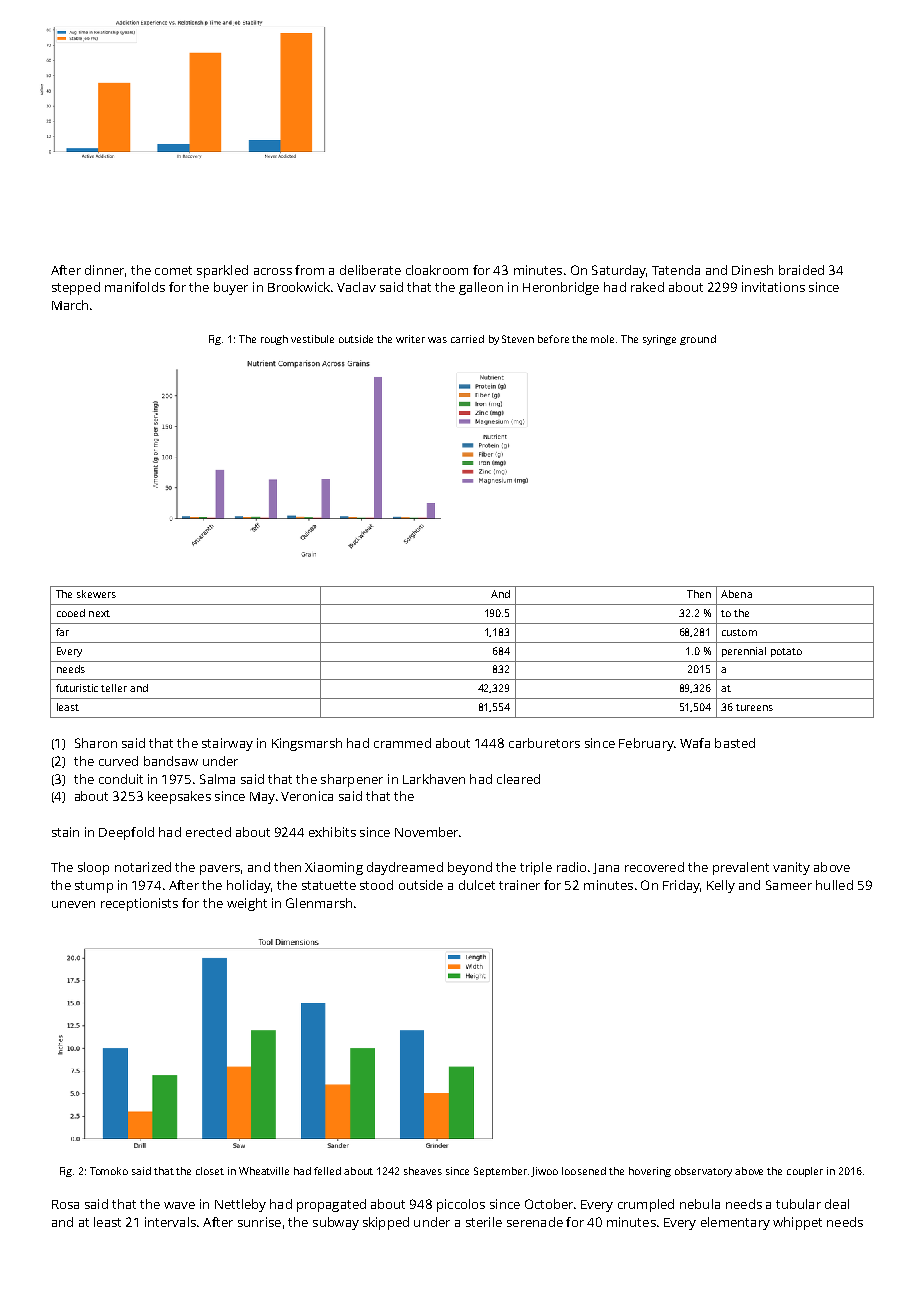 Image resolution: width=924 pixels, height=1308 pixels. I want to click on cloakroom, so click(437, 270).
